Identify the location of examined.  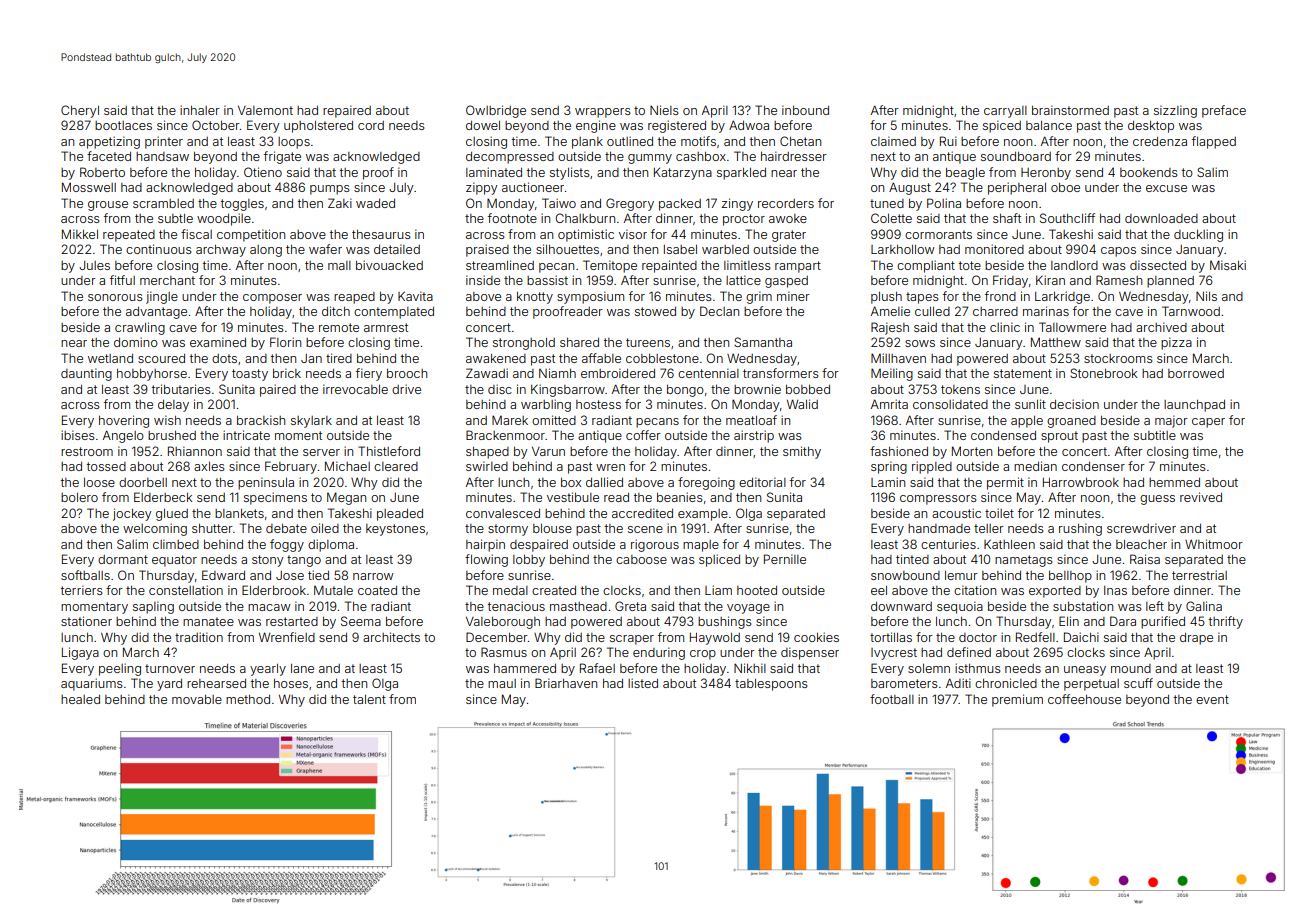
(218, 342).
